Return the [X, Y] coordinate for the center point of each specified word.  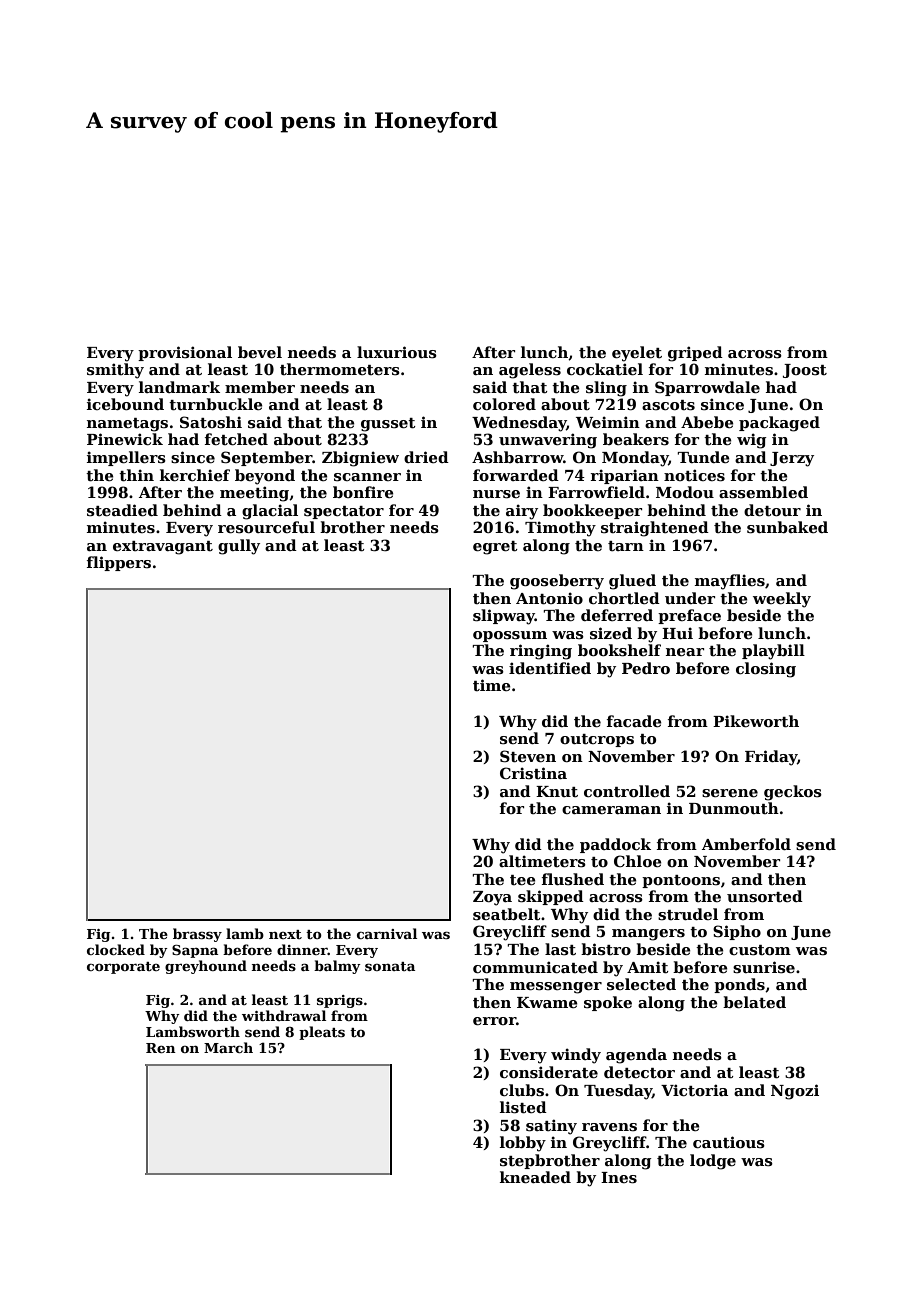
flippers [119, 563]
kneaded [535, 1177]
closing [766, 670]
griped [695, 354]
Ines [619, 1178]
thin [136, 475]
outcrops [597, 740]
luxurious [397, 352]
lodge [713, 1162]
